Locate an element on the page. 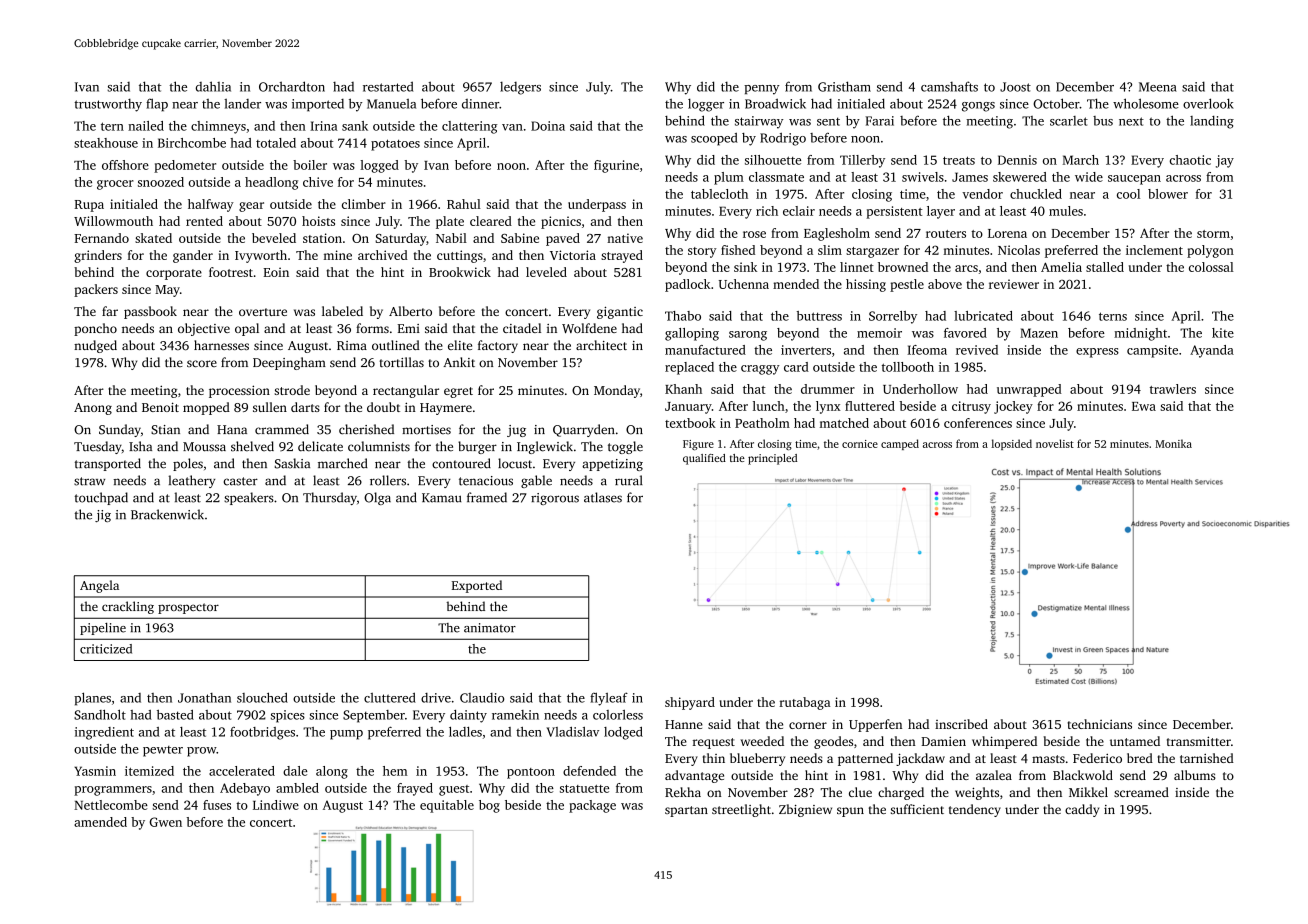  nudged is located at coordinates (95, 346).
